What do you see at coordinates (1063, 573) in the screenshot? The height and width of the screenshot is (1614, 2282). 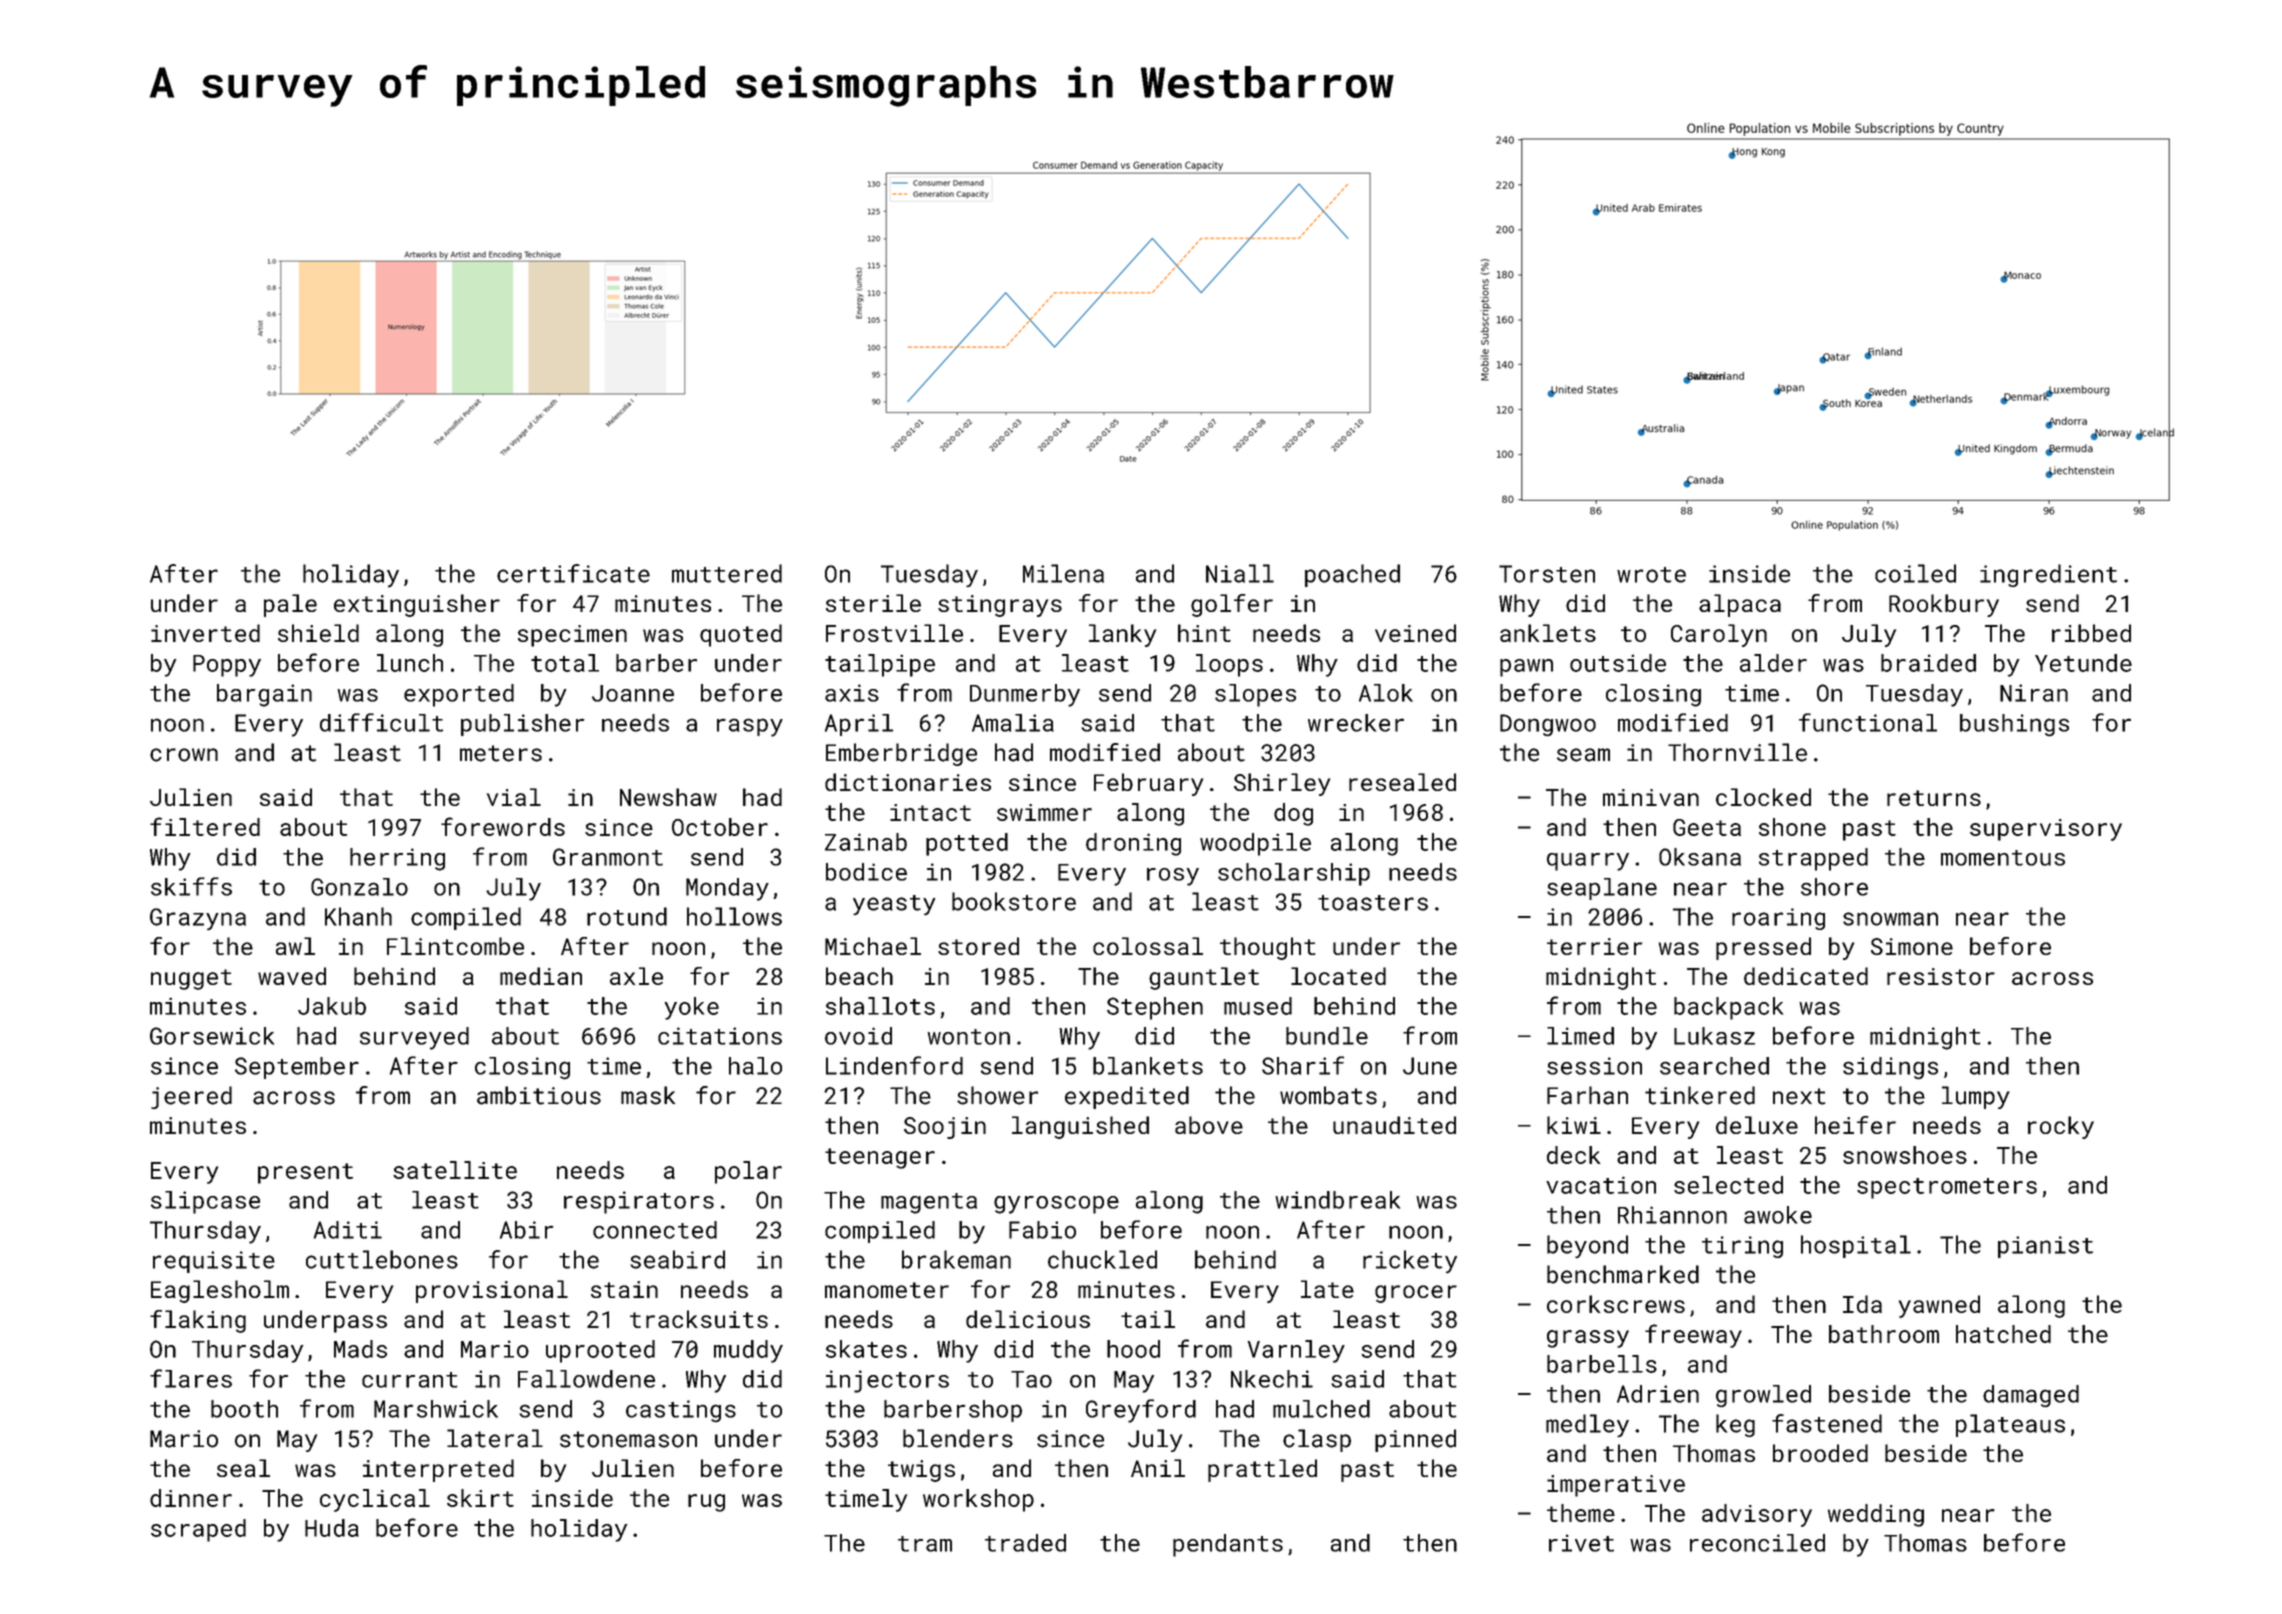 I see `Milena` at bounding box center [1063, 573].
